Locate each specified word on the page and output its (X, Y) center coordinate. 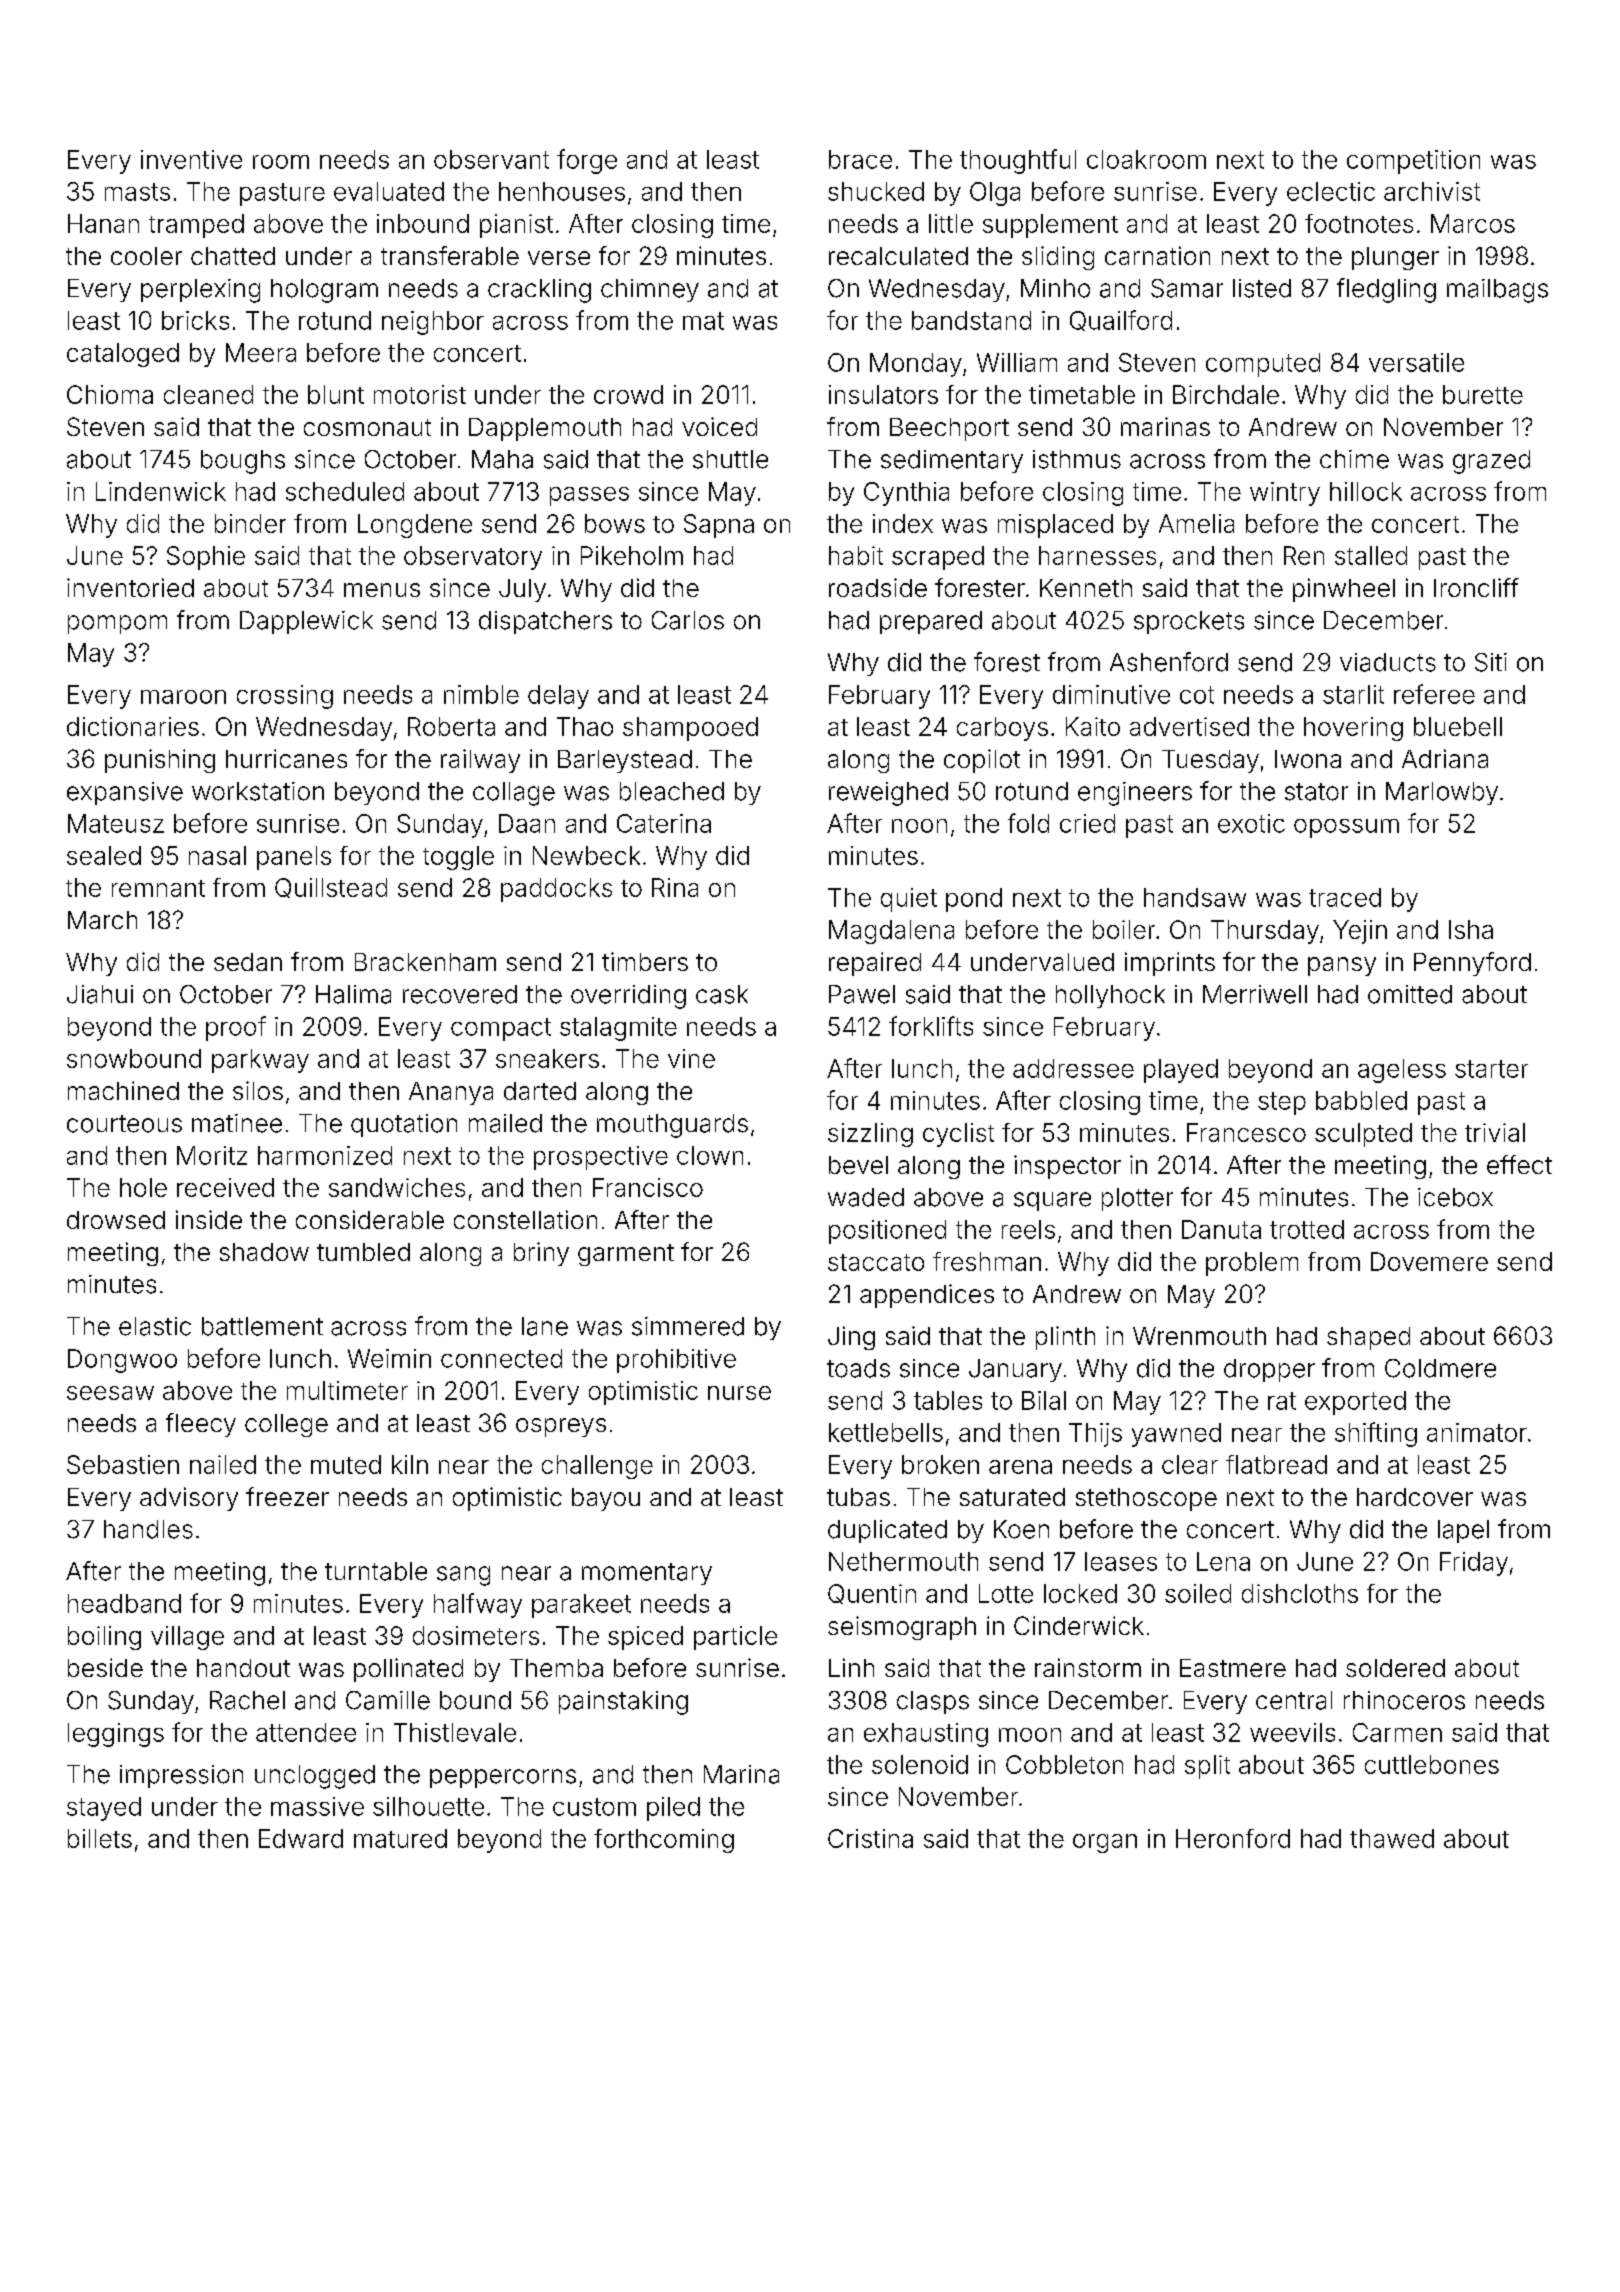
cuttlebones (1432, 1764)
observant (491, 159)
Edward (301, 1838)
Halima (353, 994)
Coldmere (1440, 1368)
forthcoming (664, 1841)
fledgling (1386, 290)
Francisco (648, 1187)
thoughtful (1018, 161)
